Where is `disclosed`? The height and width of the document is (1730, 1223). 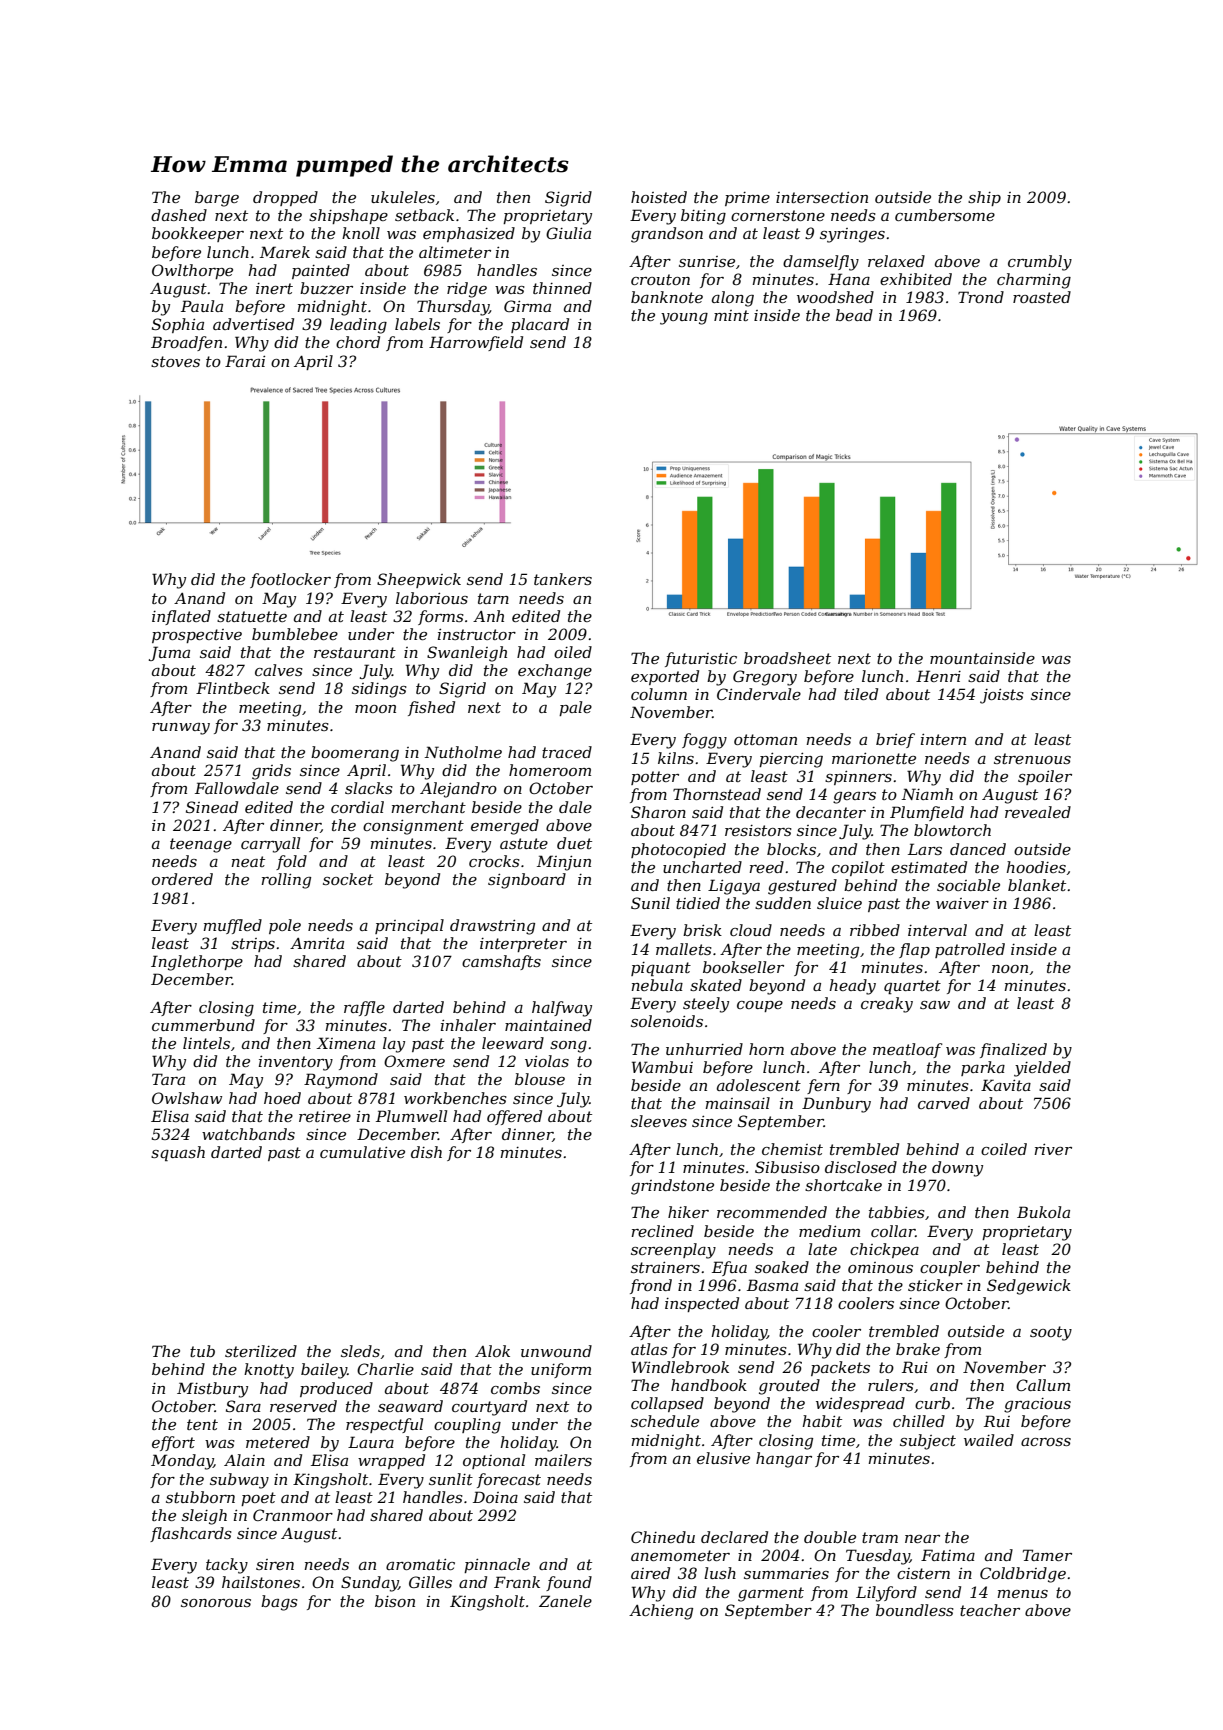
disclosed is located at coordinates (861, 1167).
